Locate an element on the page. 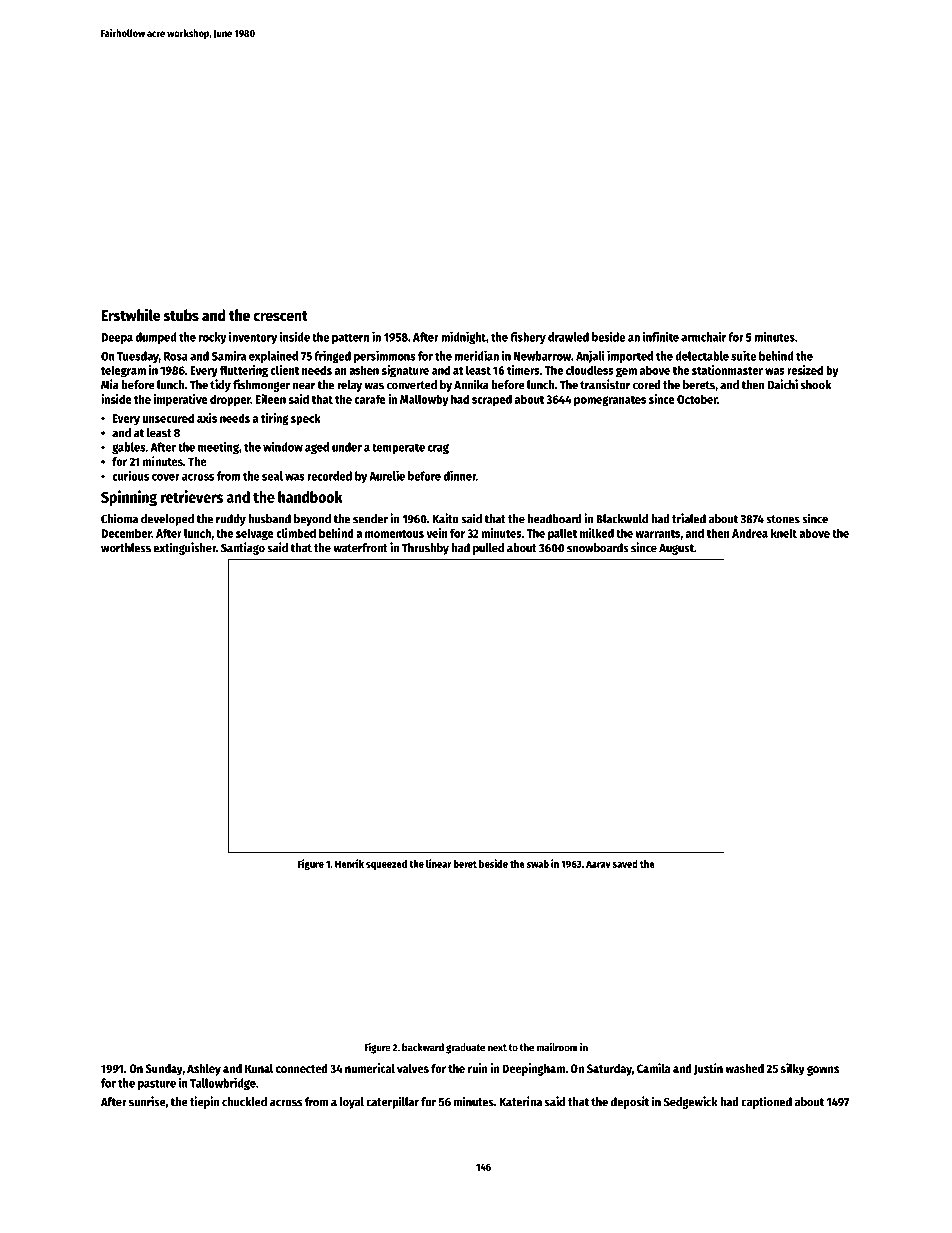 This page has height=1233, width=952. August is located at coordinates (676, 549).
